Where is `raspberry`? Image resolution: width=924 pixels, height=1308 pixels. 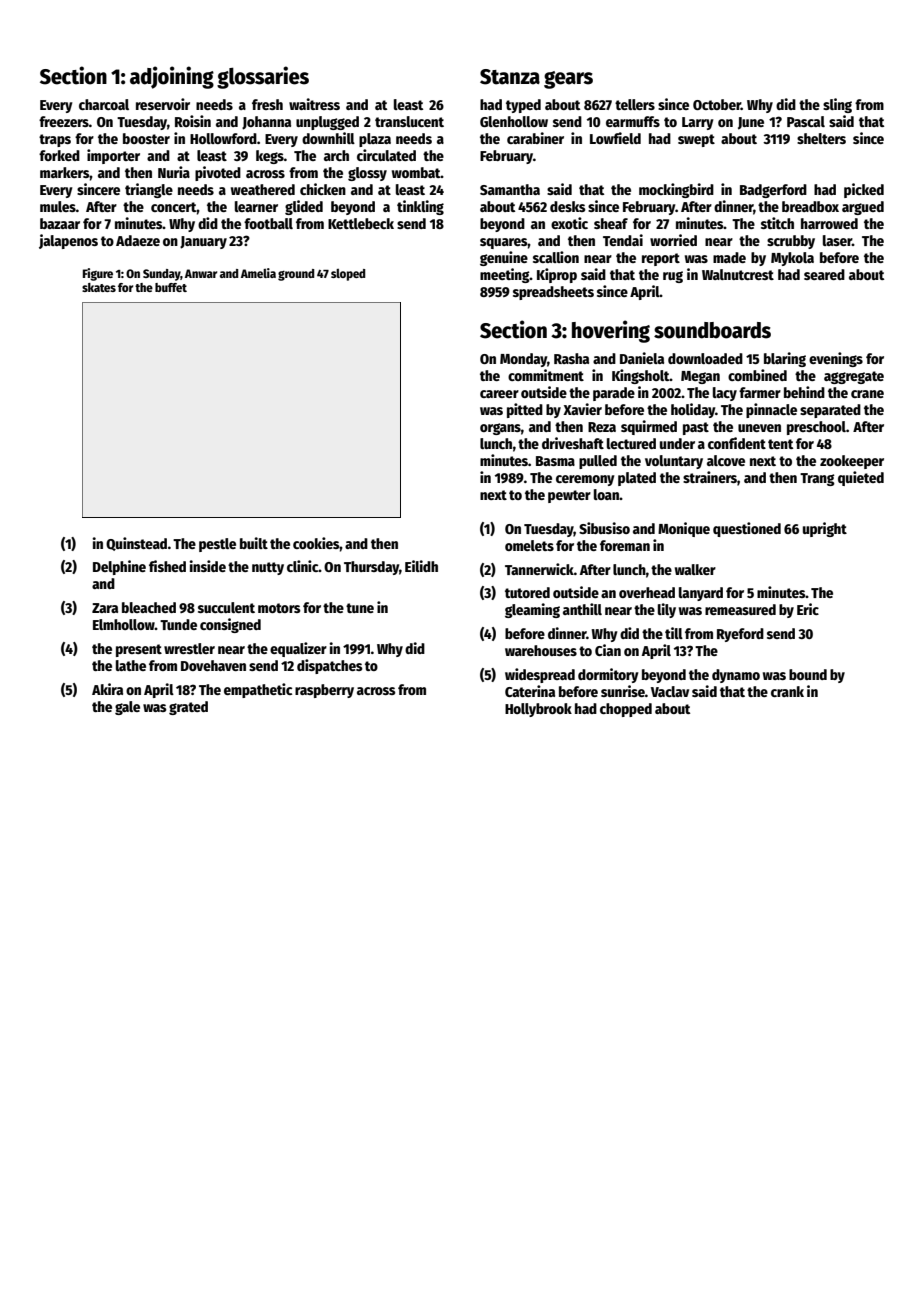 raspberry is located at coordinates (324, 691).
